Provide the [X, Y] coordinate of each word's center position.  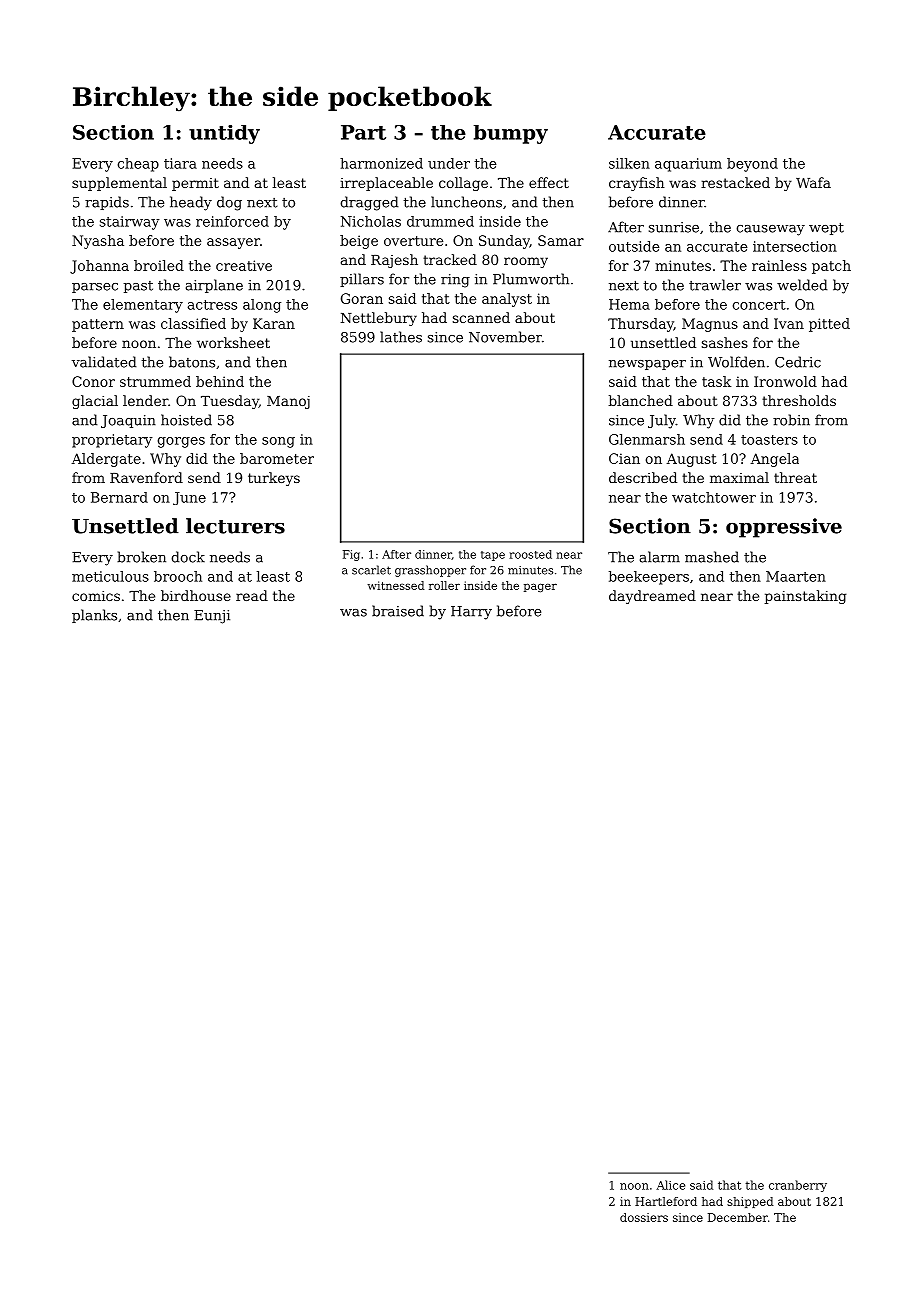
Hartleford [666, 1201]
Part [363, 132]
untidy [224, 134]
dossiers [644, 1217]
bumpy [511, 134]
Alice [670, 1185]
